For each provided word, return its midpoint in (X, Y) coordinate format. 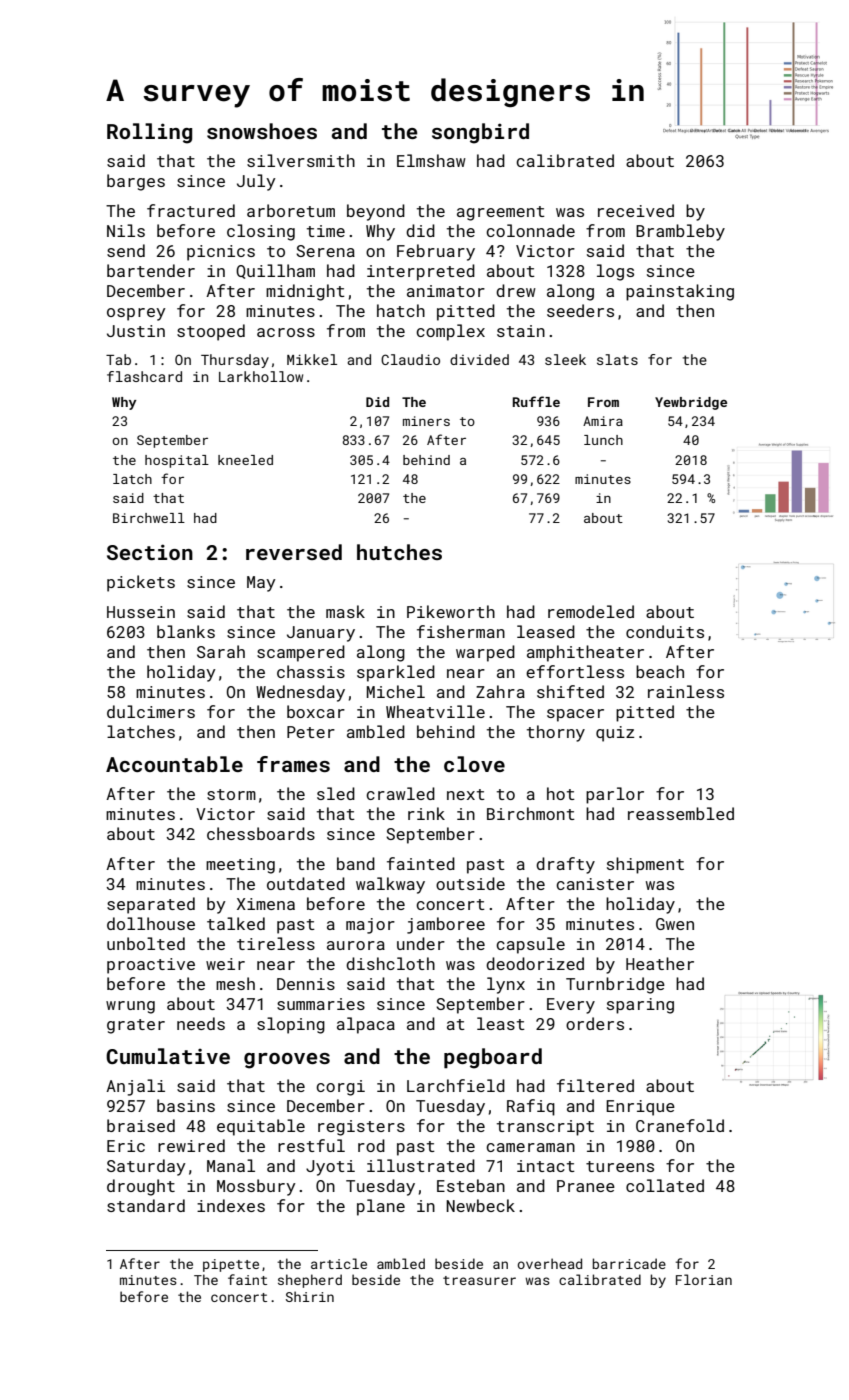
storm (231, 794)
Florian (704, 1279)
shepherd (310, 1281)
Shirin (310, 1296)
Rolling (149, 133)
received (636, 210)
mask (345, 611)
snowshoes (262, 131)
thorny (556, 733)
